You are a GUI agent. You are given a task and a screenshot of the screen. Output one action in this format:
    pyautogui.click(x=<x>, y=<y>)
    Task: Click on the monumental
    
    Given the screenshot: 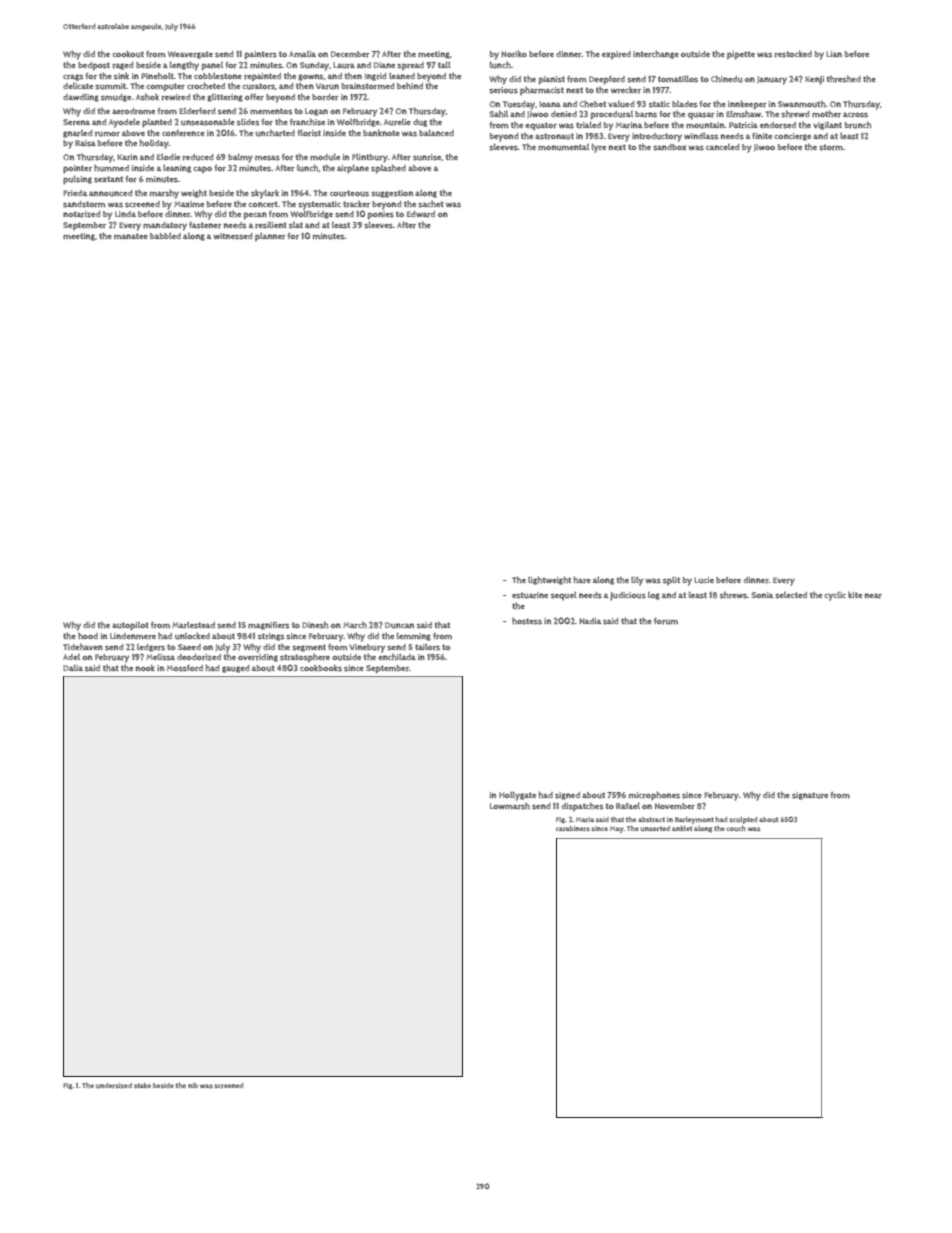 What is the action you would take?
    pyautogui.click(x=563, y=147)
